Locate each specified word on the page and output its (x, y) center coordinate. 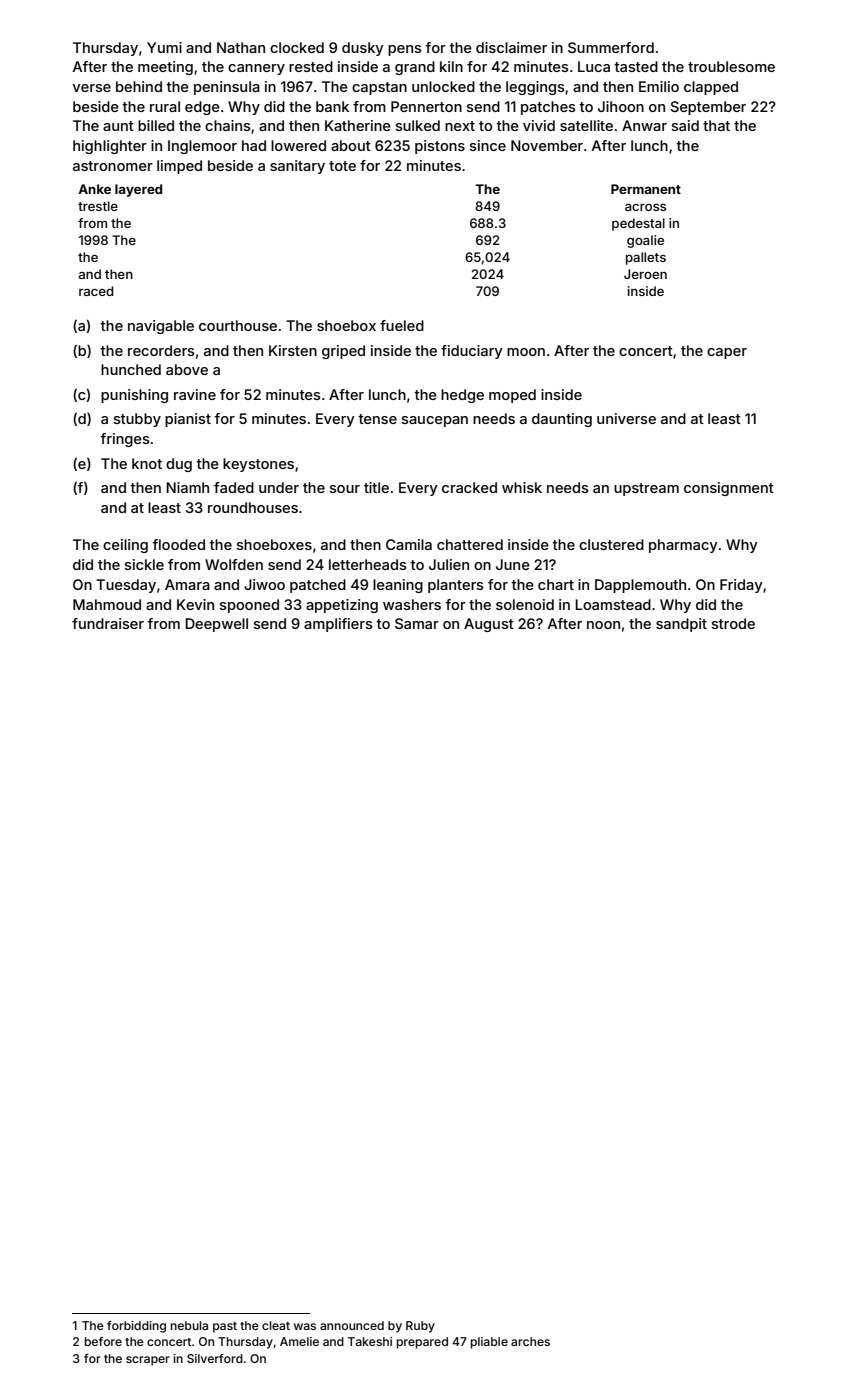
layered (138, 190)
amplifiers (338, 625)
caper (727, 353)
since (488, 145)
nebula (189, 1325)
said (685, 125)
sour (345, 489)
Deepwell (216, 625)
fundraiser (108, 623)
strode (733, 623)
